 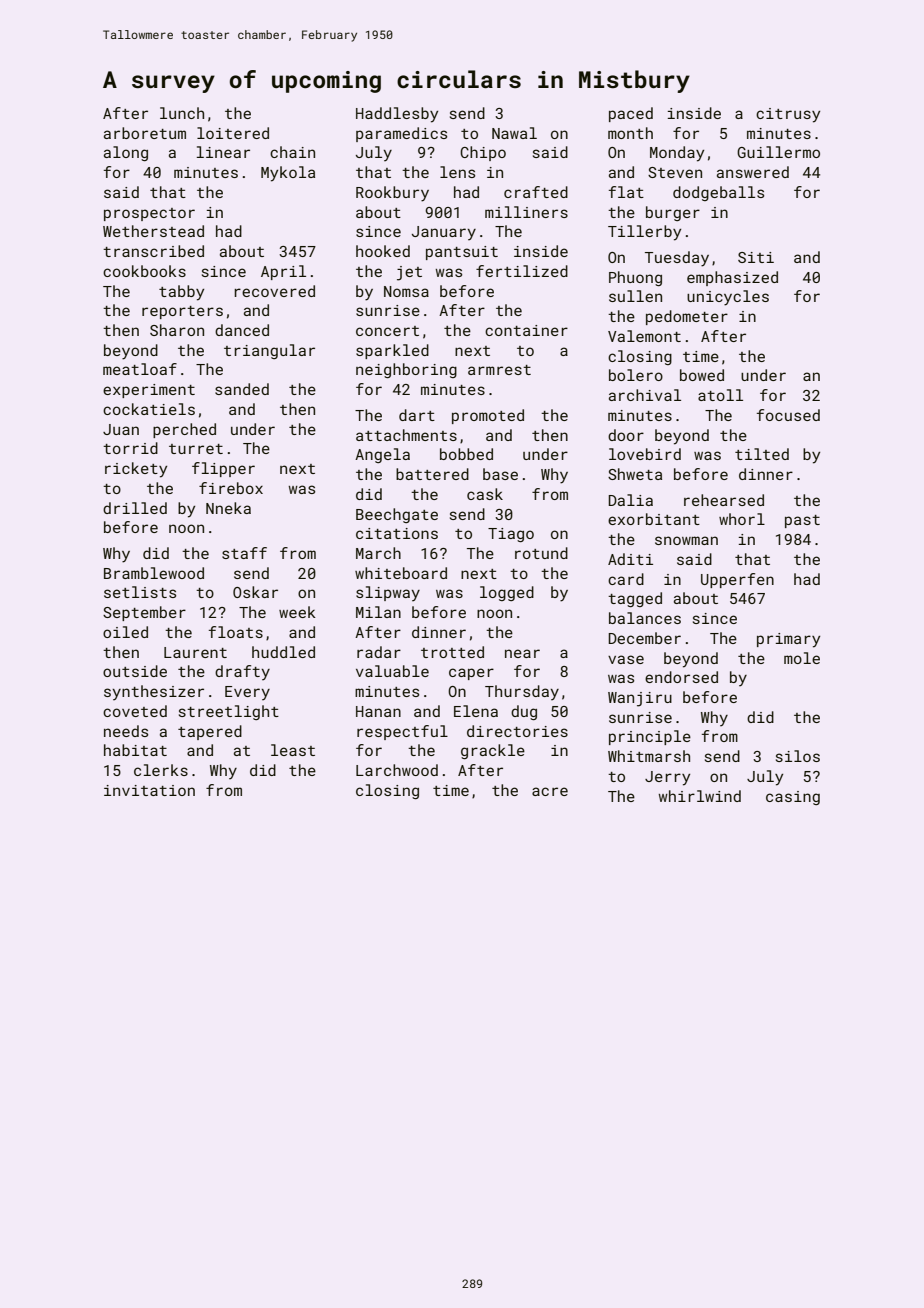 I want to click on Sharon, so click(x=177, y=330).
